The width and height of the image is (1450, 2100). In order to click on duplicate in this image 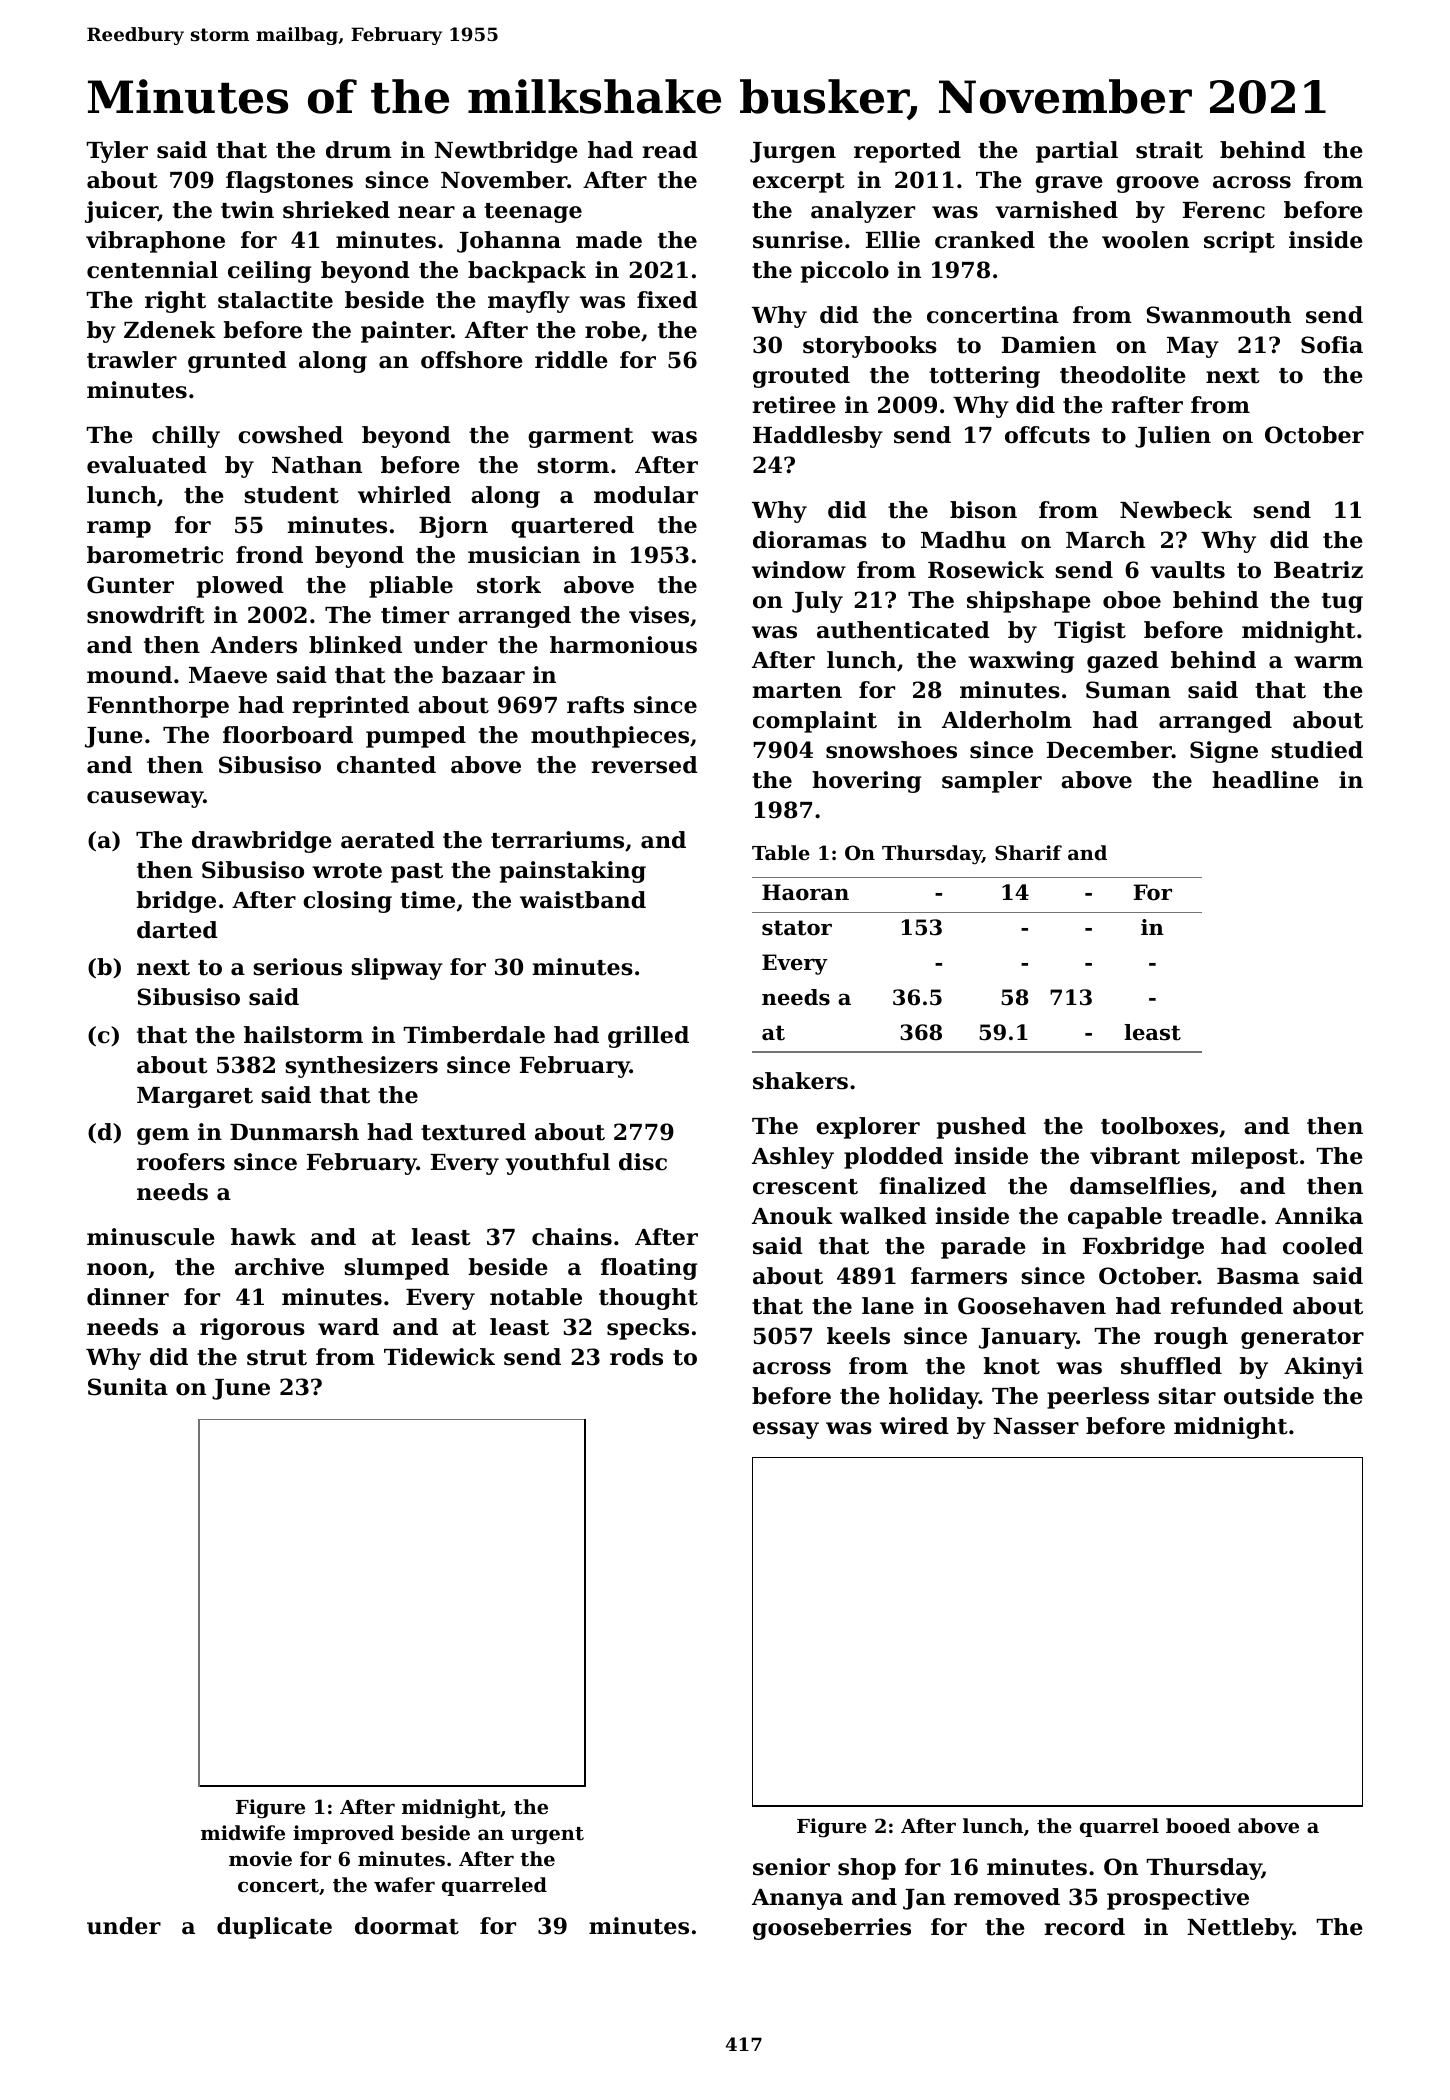, I will do `click(274, 1928)`.
